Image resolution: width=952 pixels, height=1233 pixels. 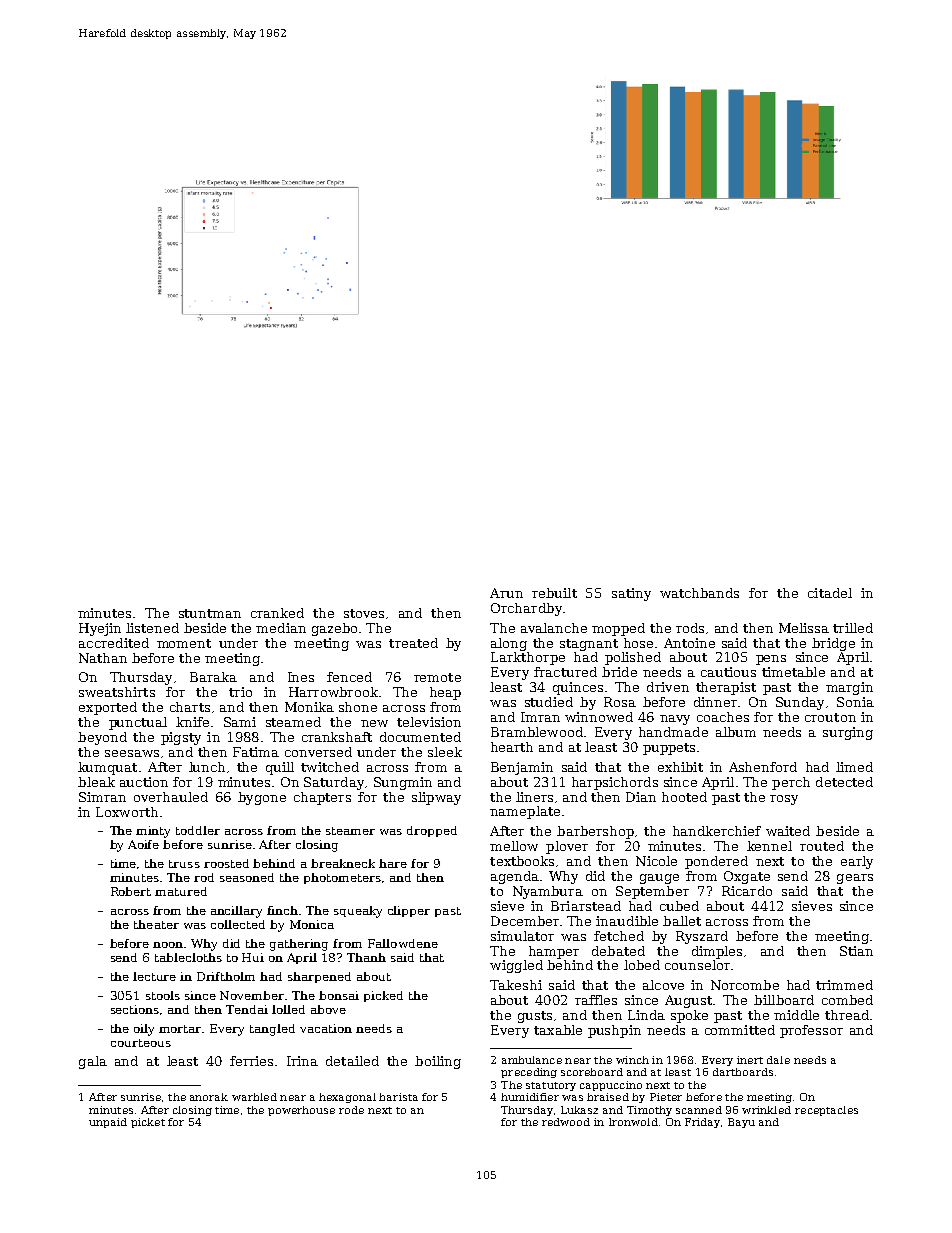 What do you see at coordinates (578, 688) in the screenshot?
I see `quinces` at bounding box center [578, 688].
